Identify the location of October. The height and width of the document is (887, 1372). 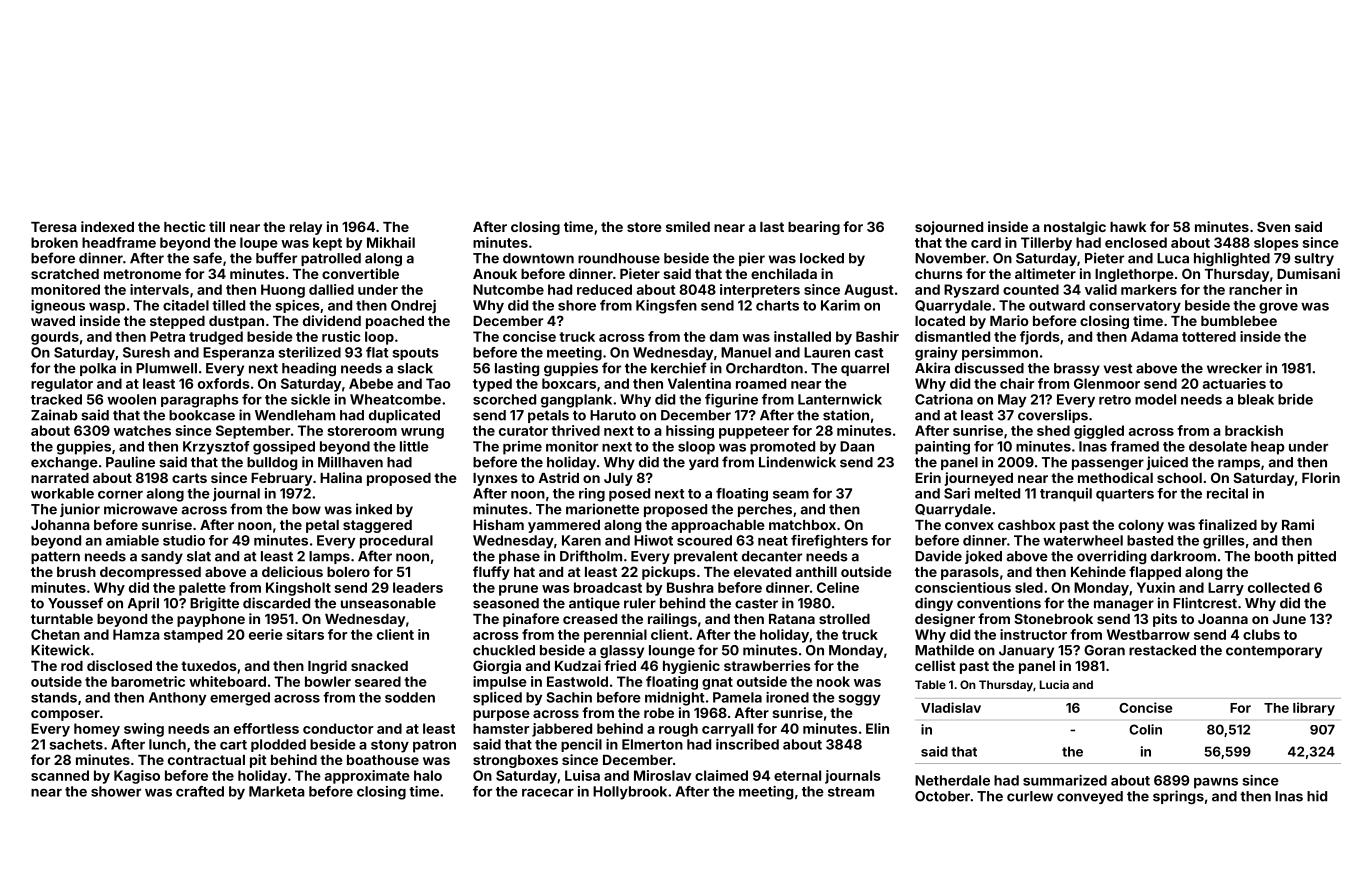
(942, 796).
